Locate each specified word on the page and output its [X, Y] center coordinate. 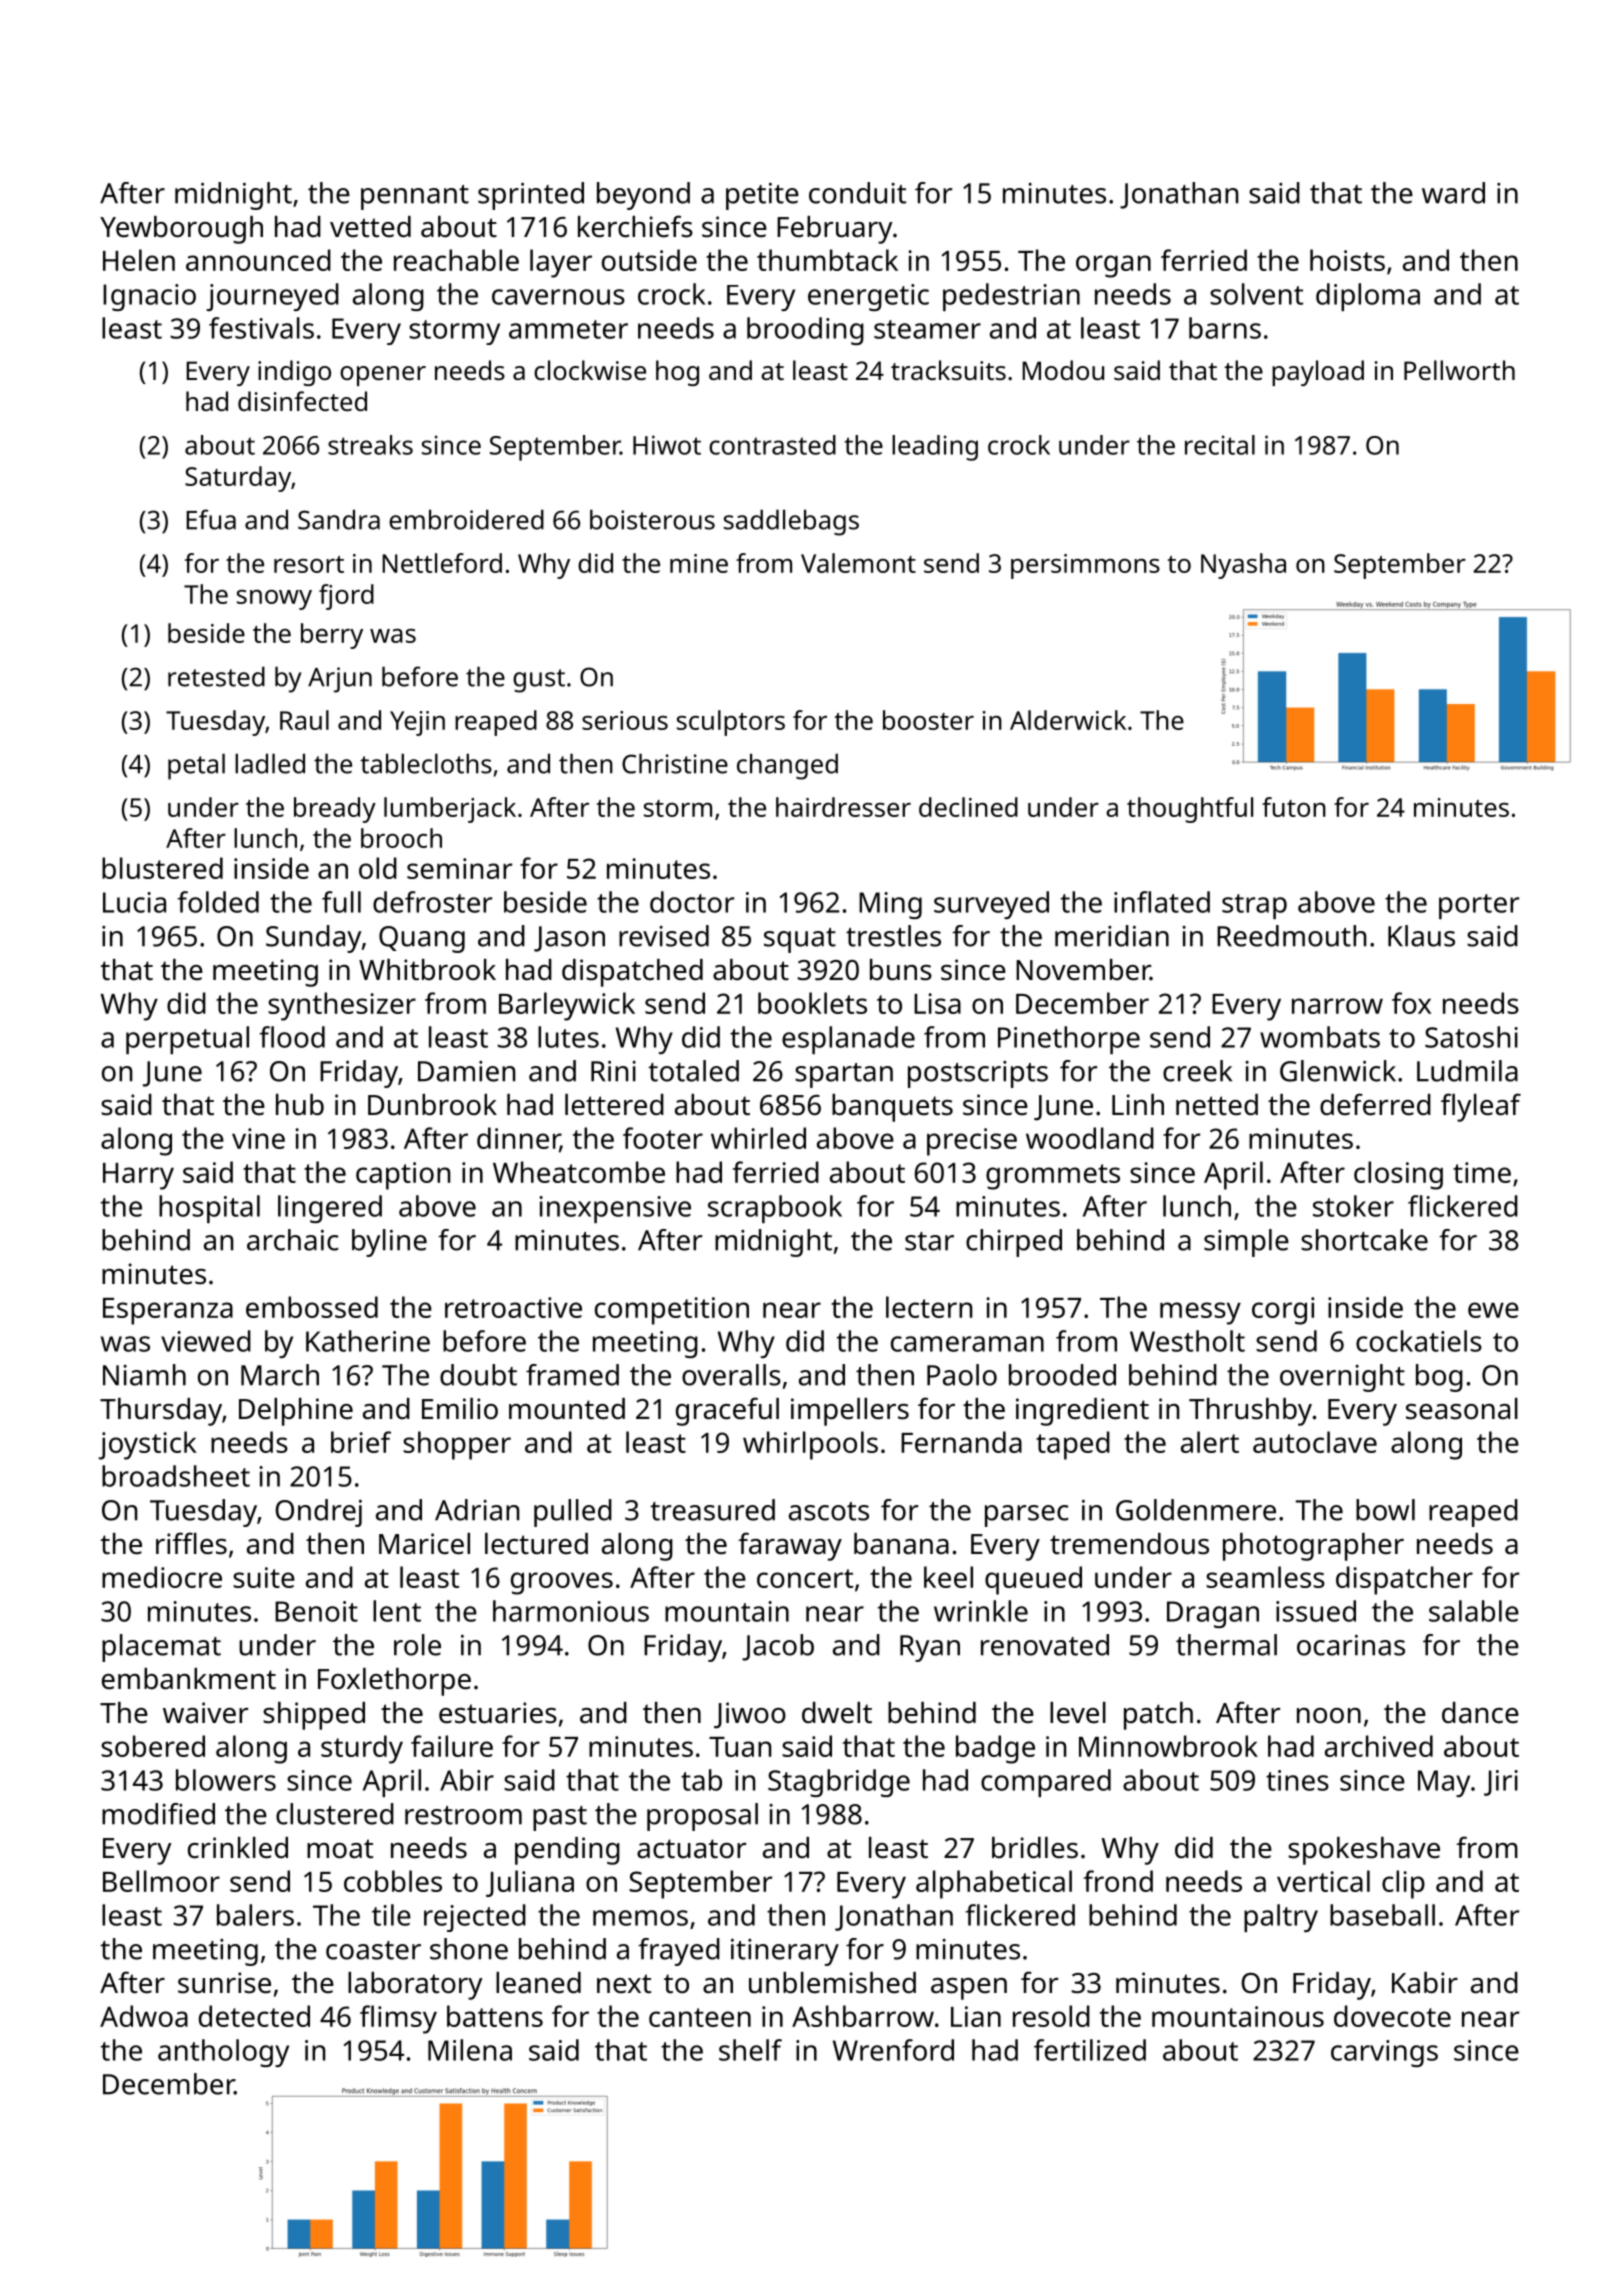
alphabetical [994, 1884]
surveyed [991, 905]
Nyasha [1243, 566]
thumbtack [827, 260]
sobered [153, 1746]
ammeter [568, 329]
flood [292, 1037]
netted [1217, 1105]
